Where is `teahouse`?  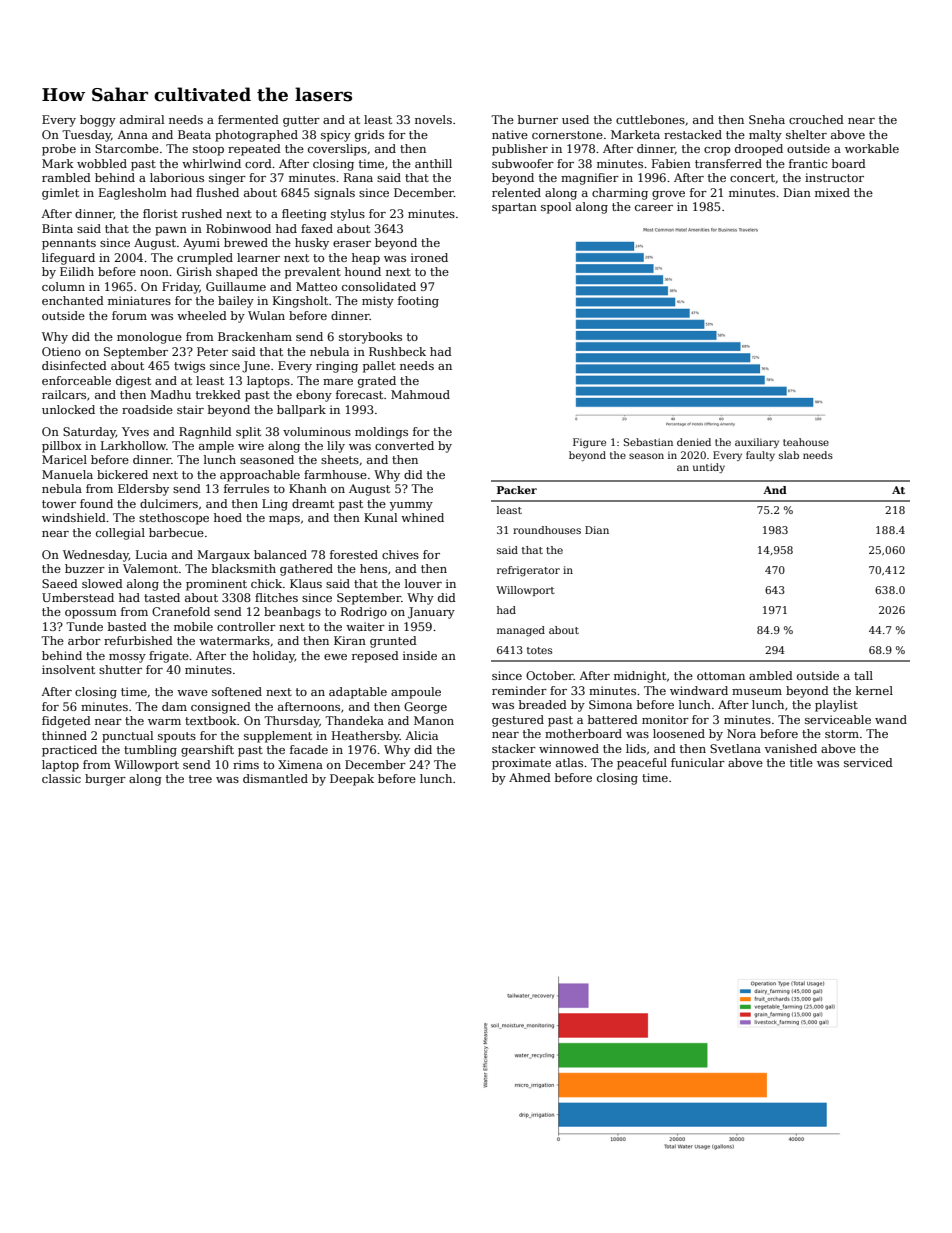
teahouse is located at coordinates (806, 442).
